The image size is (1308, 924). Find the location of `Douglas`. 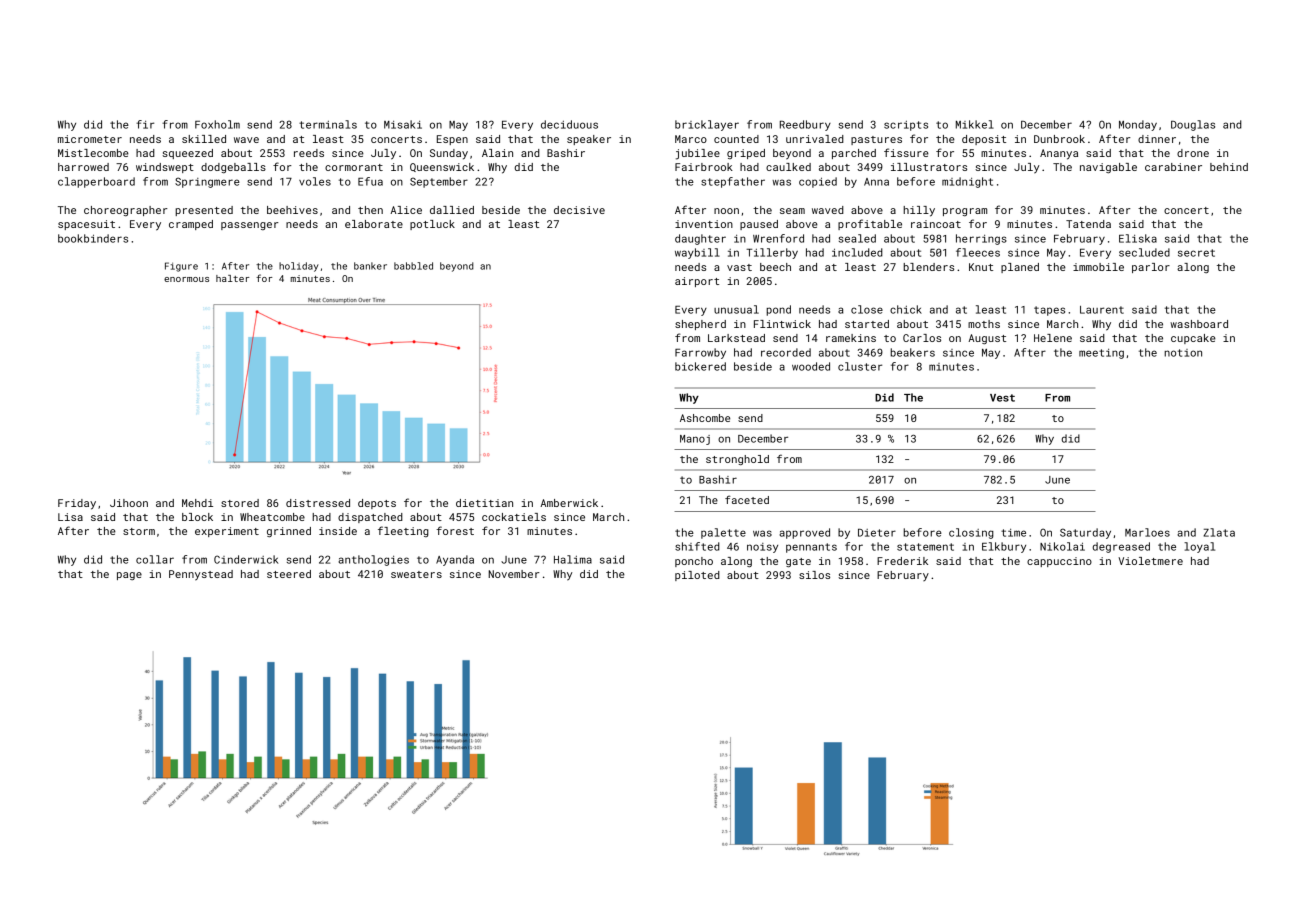

Douglas is located at coordinates (1193, 125).
